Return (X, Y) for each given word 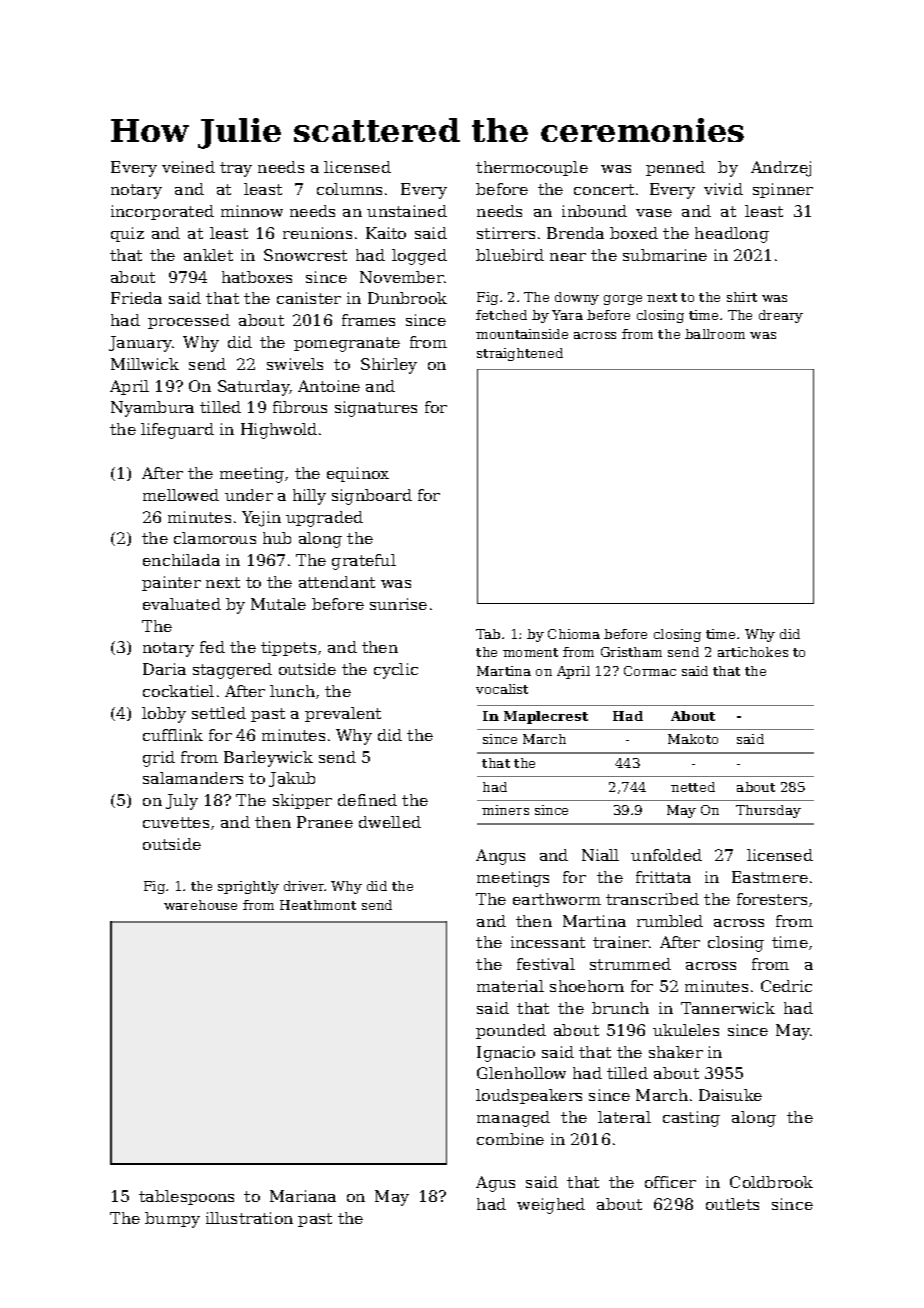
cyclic (396, 671)
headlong (732, 235)
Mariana (303, 1196)
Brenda (575, 233)
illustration (249, 1218)
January (141, 344)
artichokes (753, 652)
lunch (292, 691)
